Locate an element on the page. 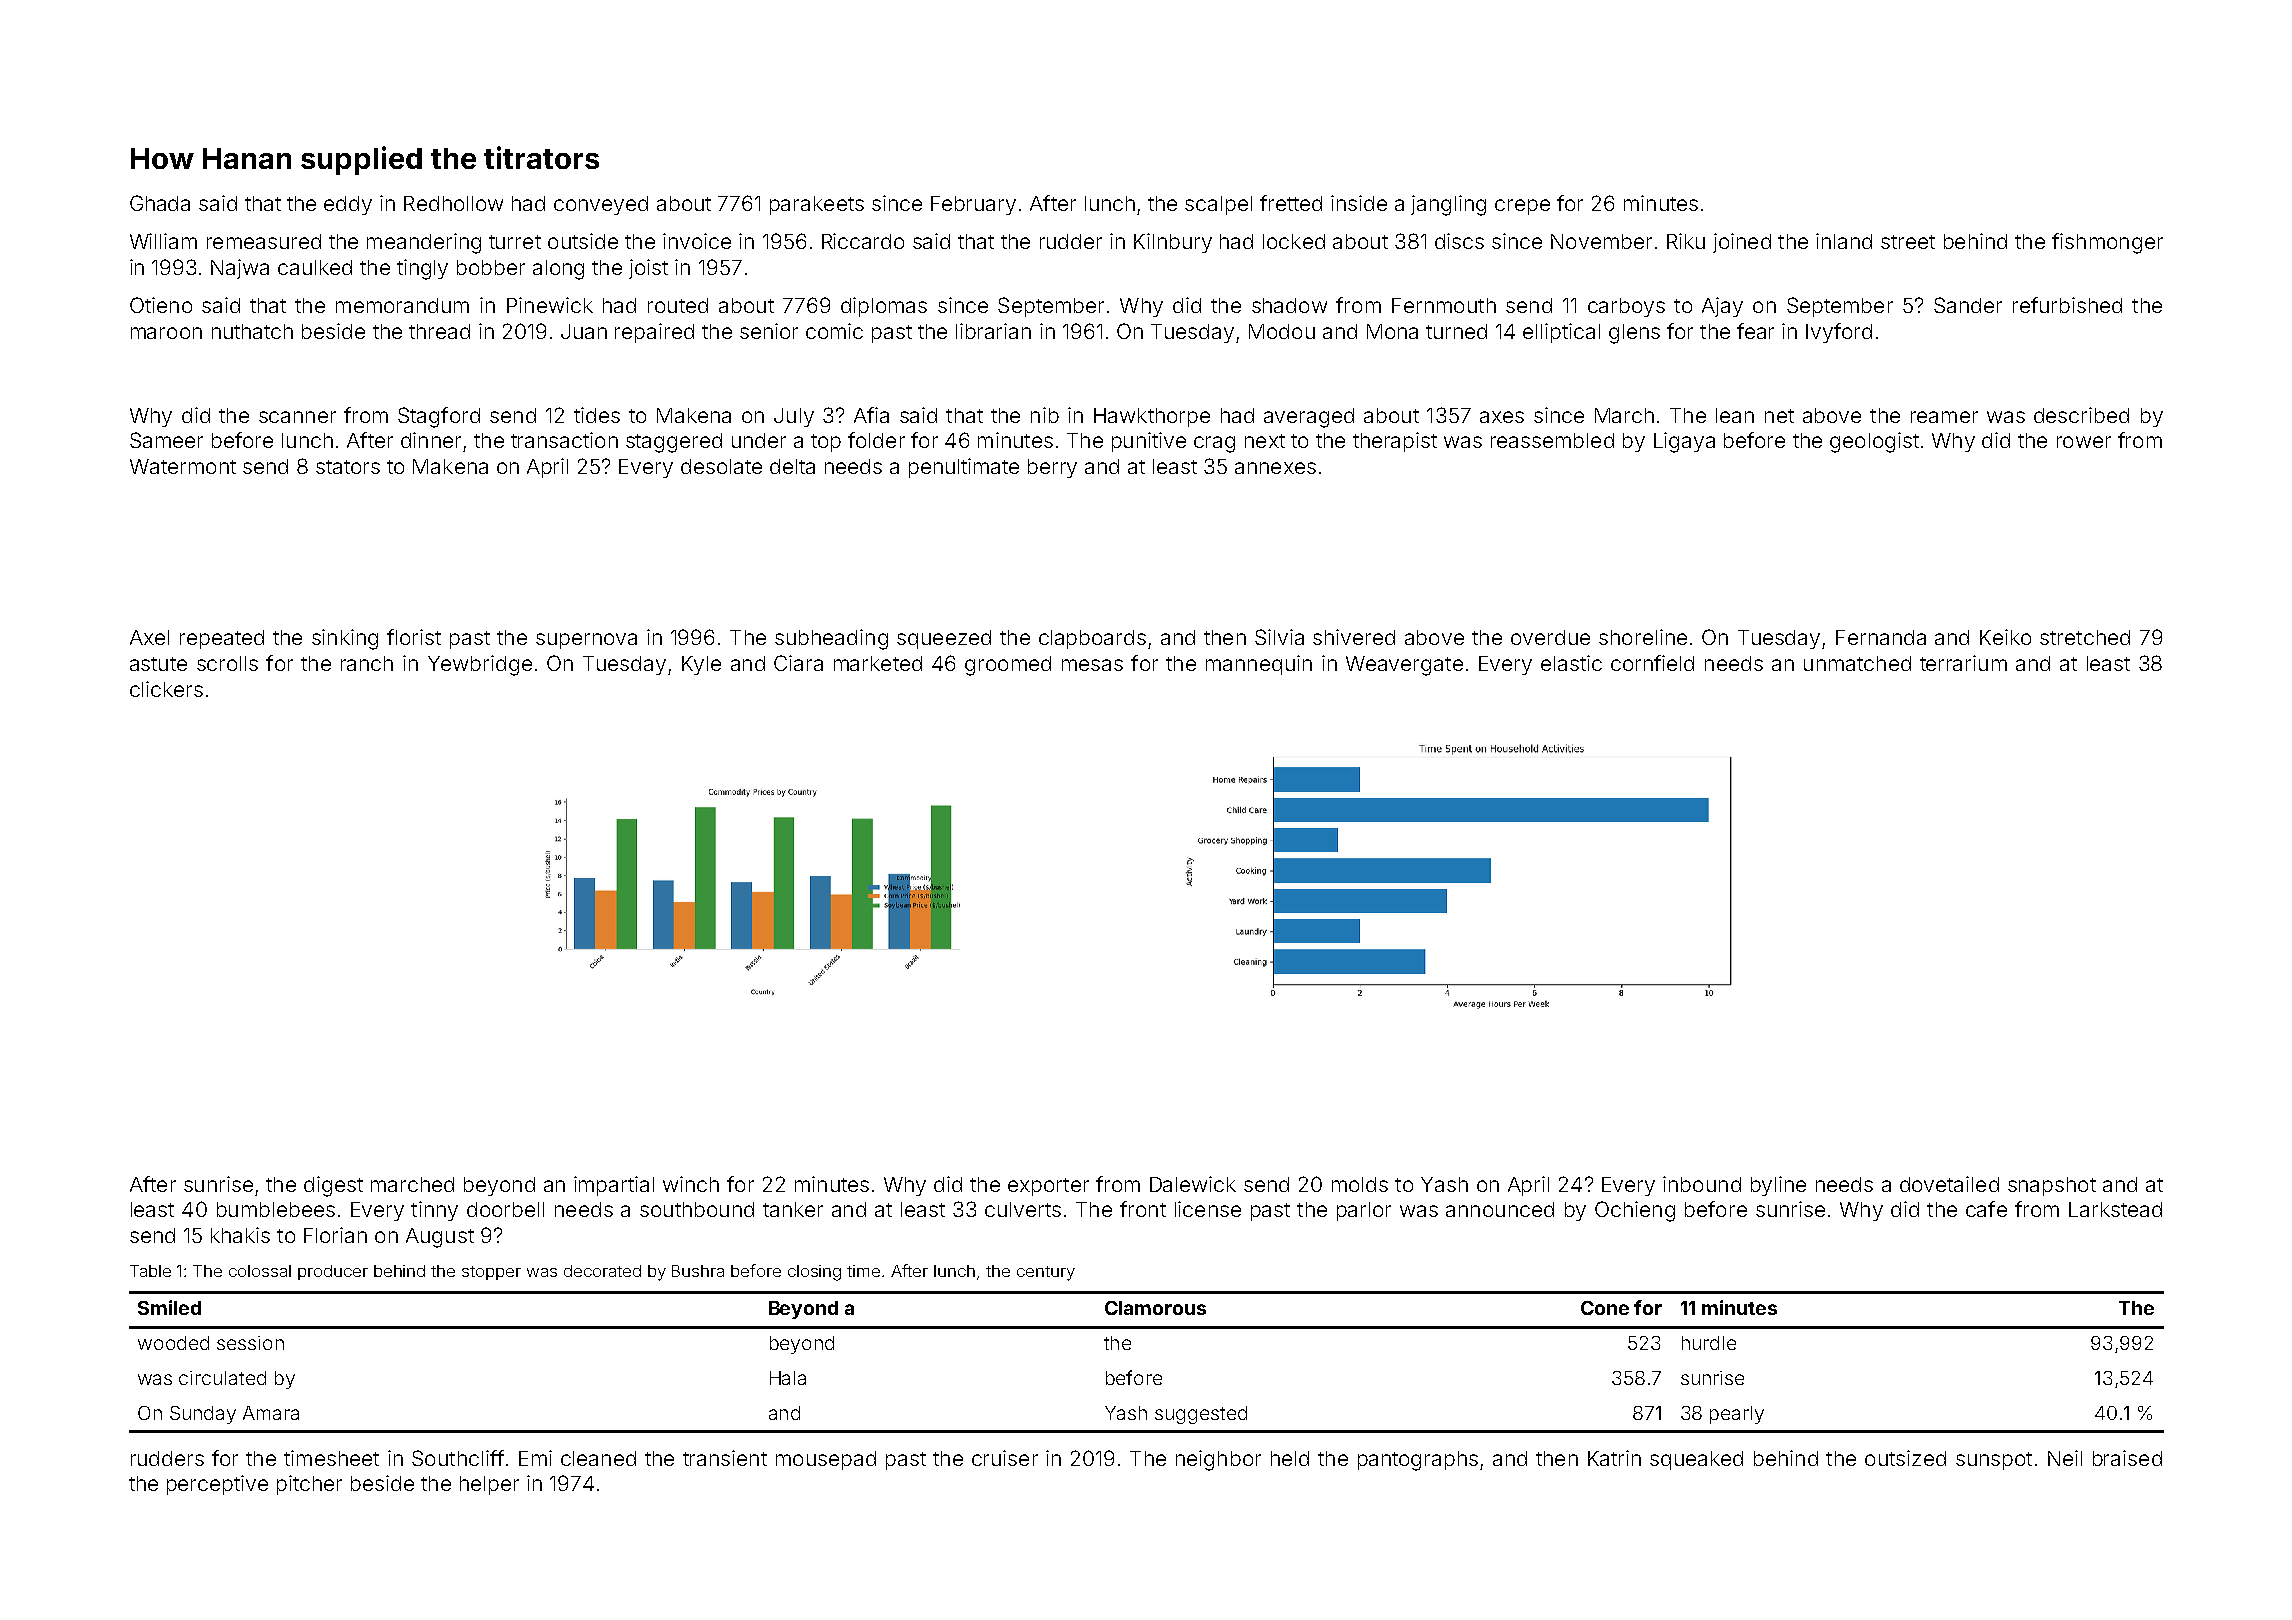 This page has height=1620, width=2292. Kilnbury is located at coordinates (1173, 243).
